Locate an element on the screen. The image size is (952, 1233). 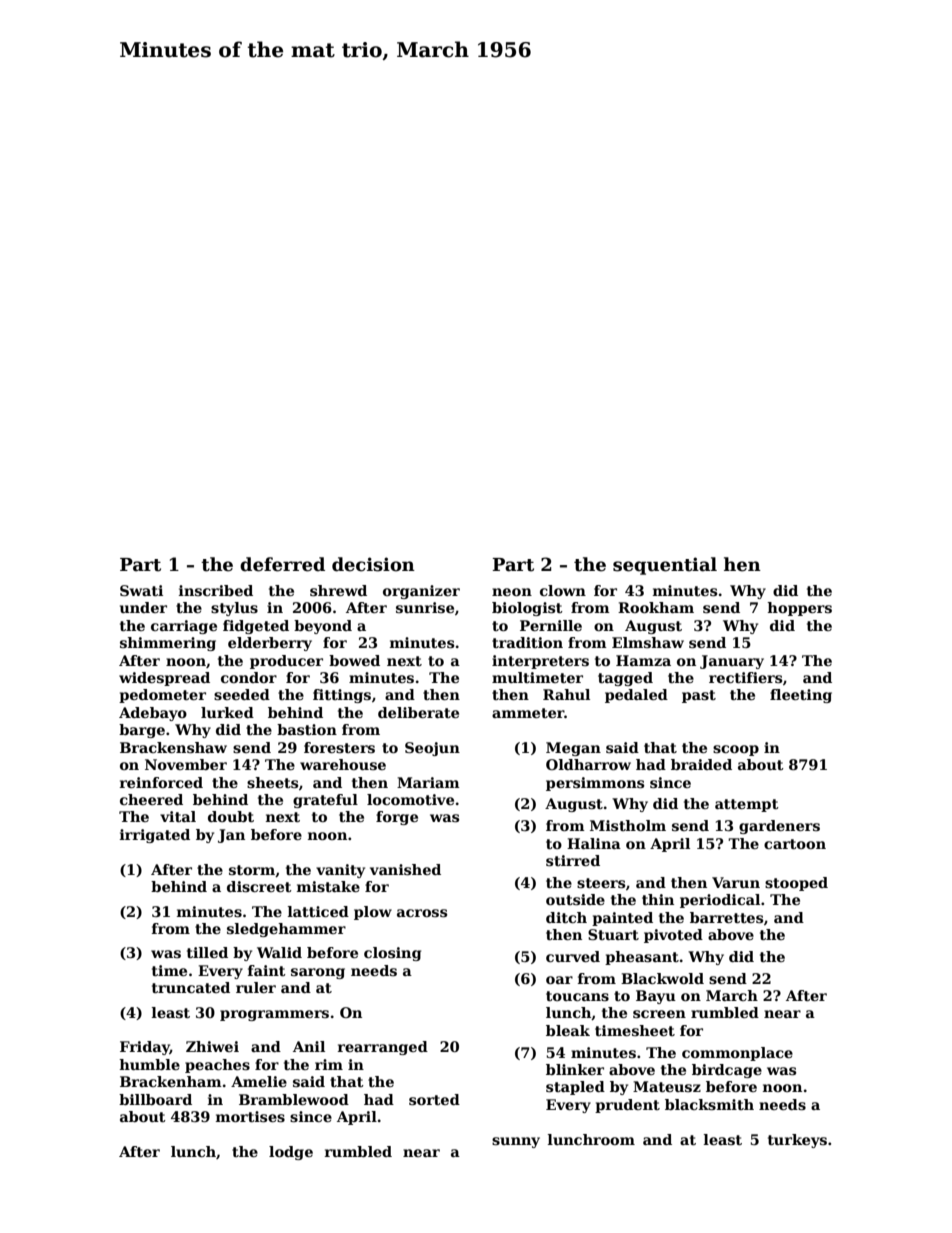
fittings is located at coordinates (342, 696).
